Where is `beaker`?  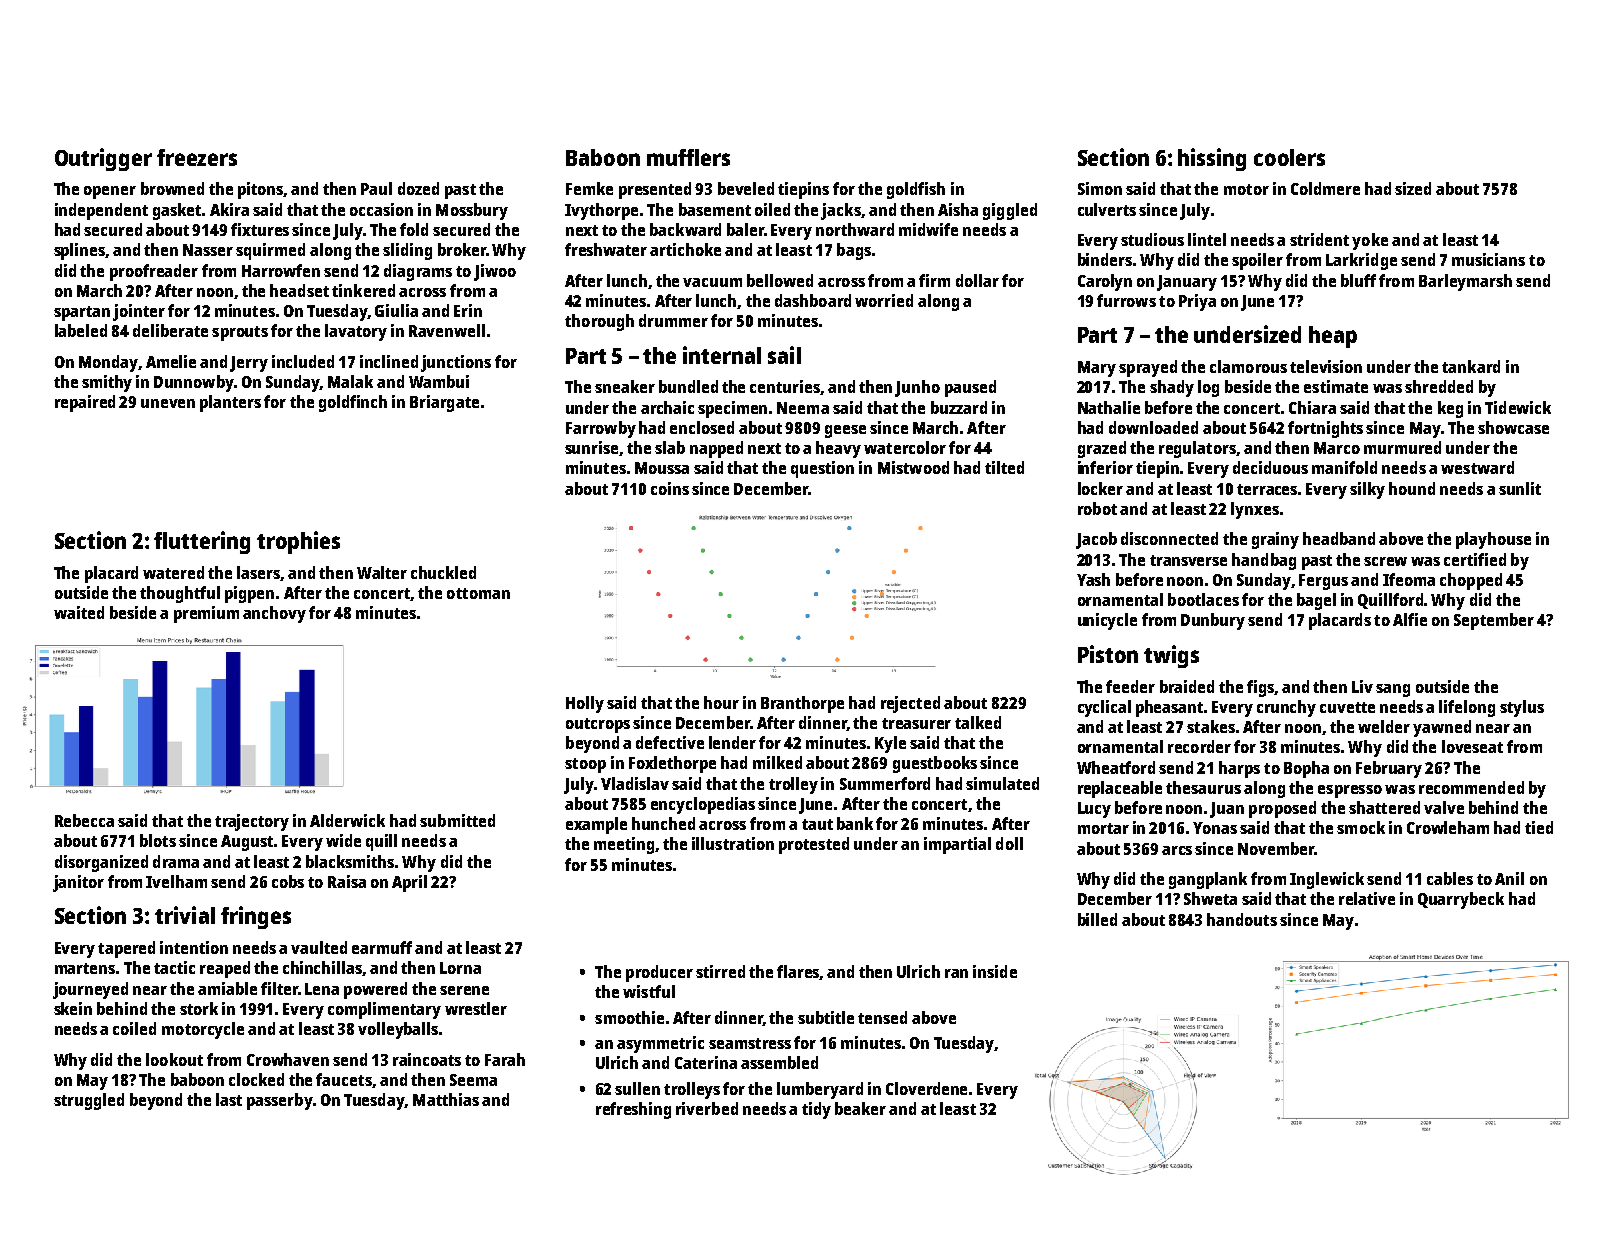
beaker is located at coordinates (860, 1108).
